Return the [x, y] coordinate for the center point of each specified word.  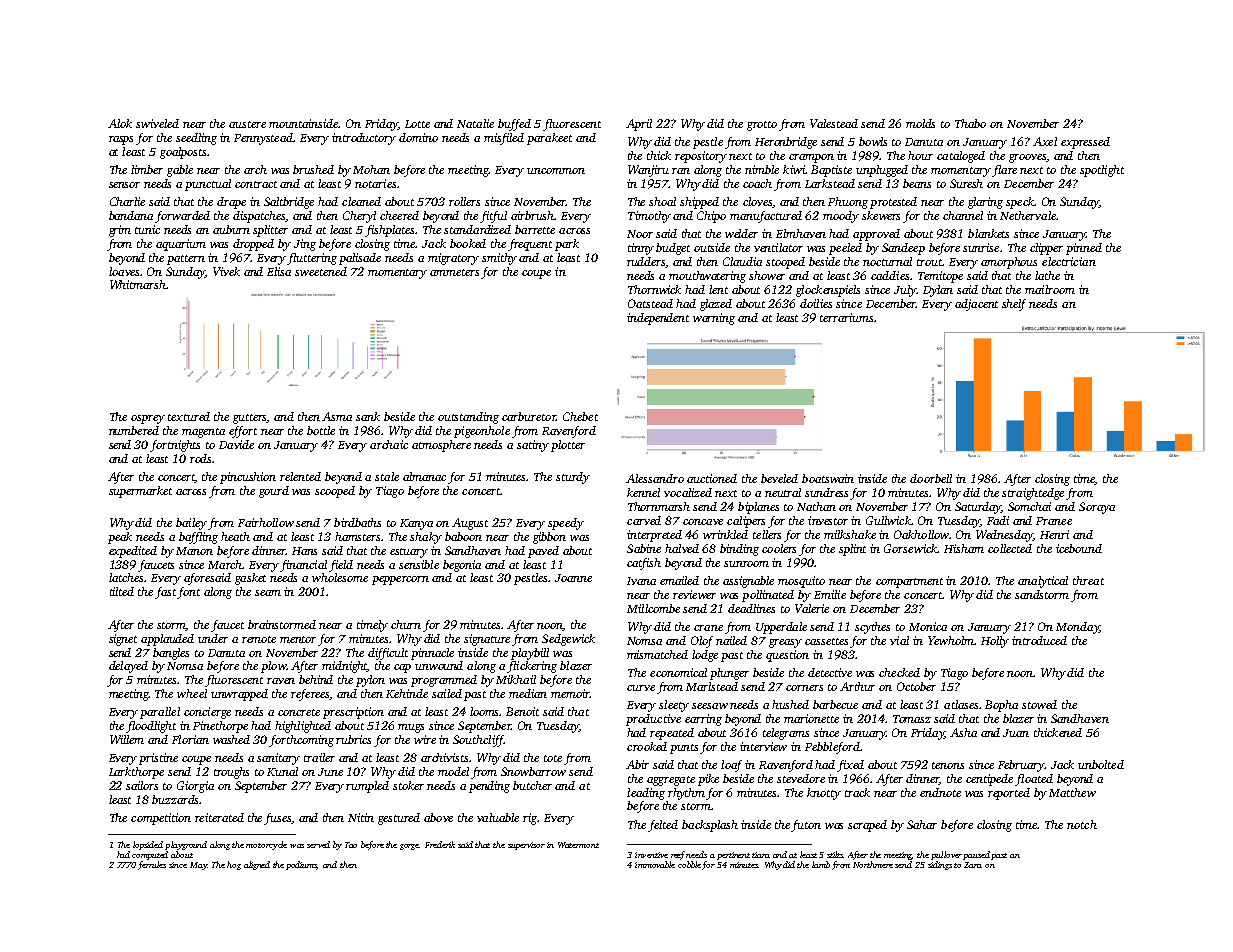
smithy [499, 259]
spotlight [1102, 171]
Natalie [475, 123]
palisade [360, 259]
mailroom [1050, 289]
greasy [785, 643]
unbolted [1101, 764]
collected [1010, 548]
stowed [1039, 704]
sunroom [746, 564]
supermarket [140, 492]
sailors [142, 785]
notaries [375, 183]
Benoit [522, 711]
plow [273, 667]
